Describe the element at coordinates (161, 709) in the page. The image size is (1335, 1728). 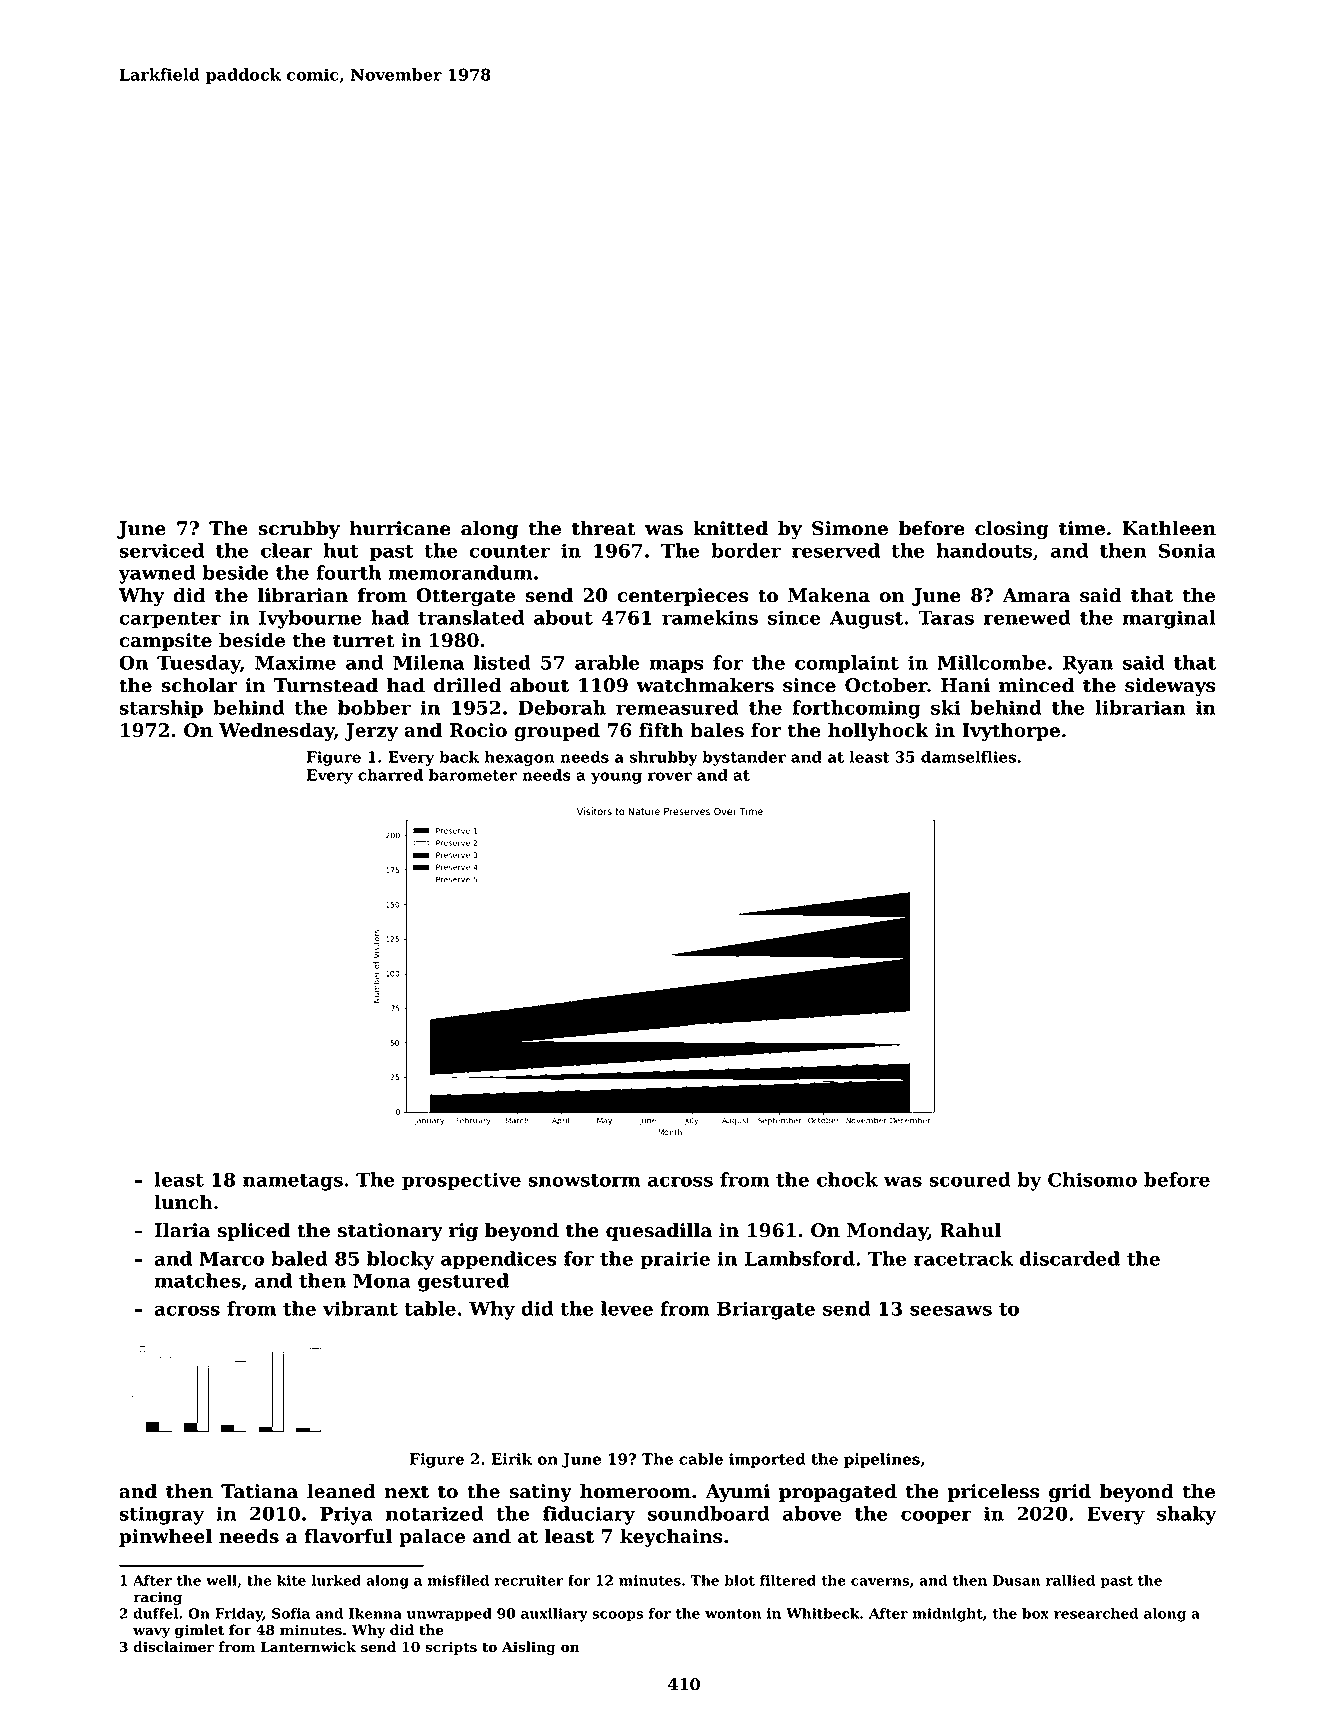
I see `starship` at that location.
